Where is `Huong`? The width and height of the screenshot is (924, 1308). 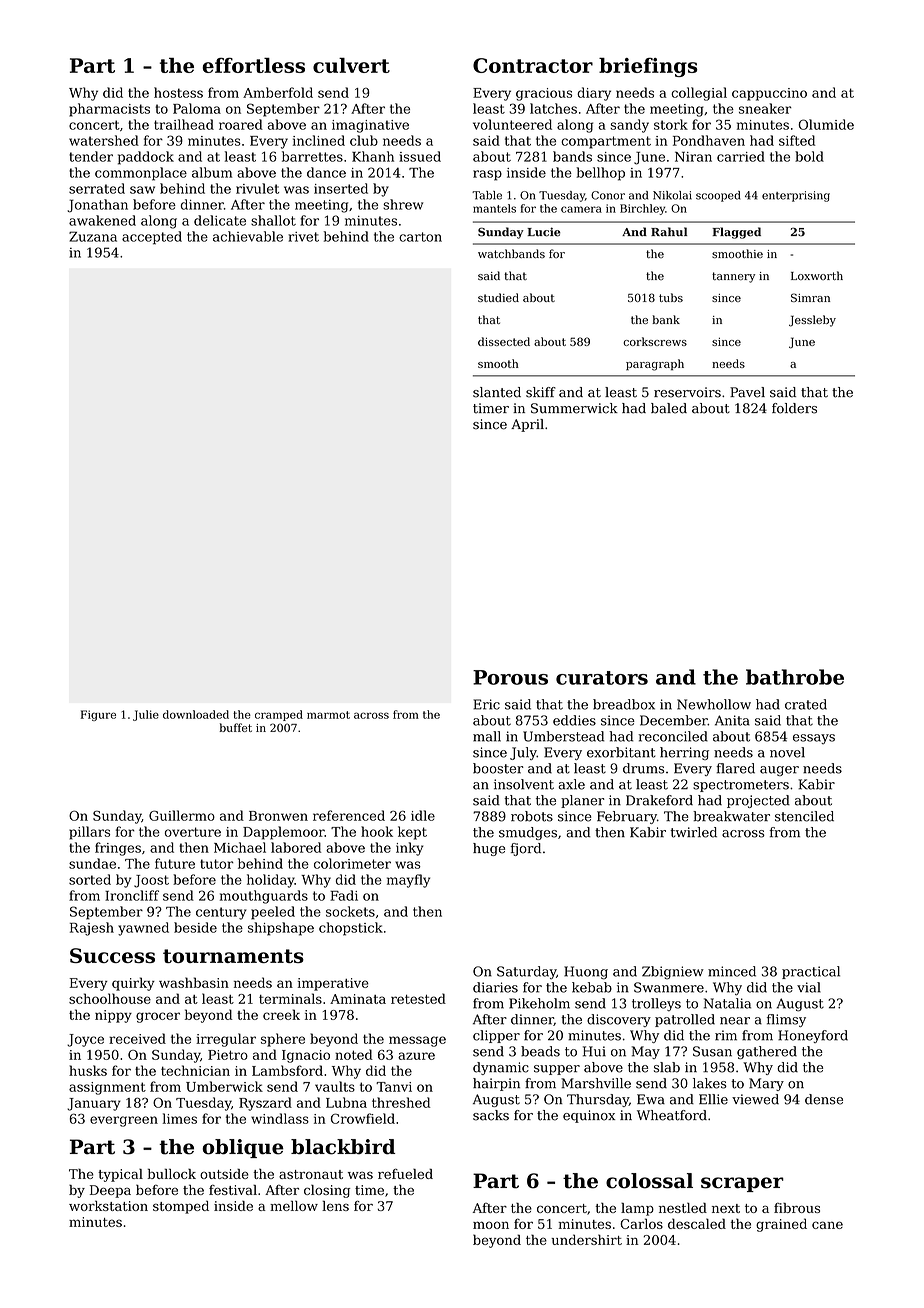
Huong is located at coordinates (586, 973).
